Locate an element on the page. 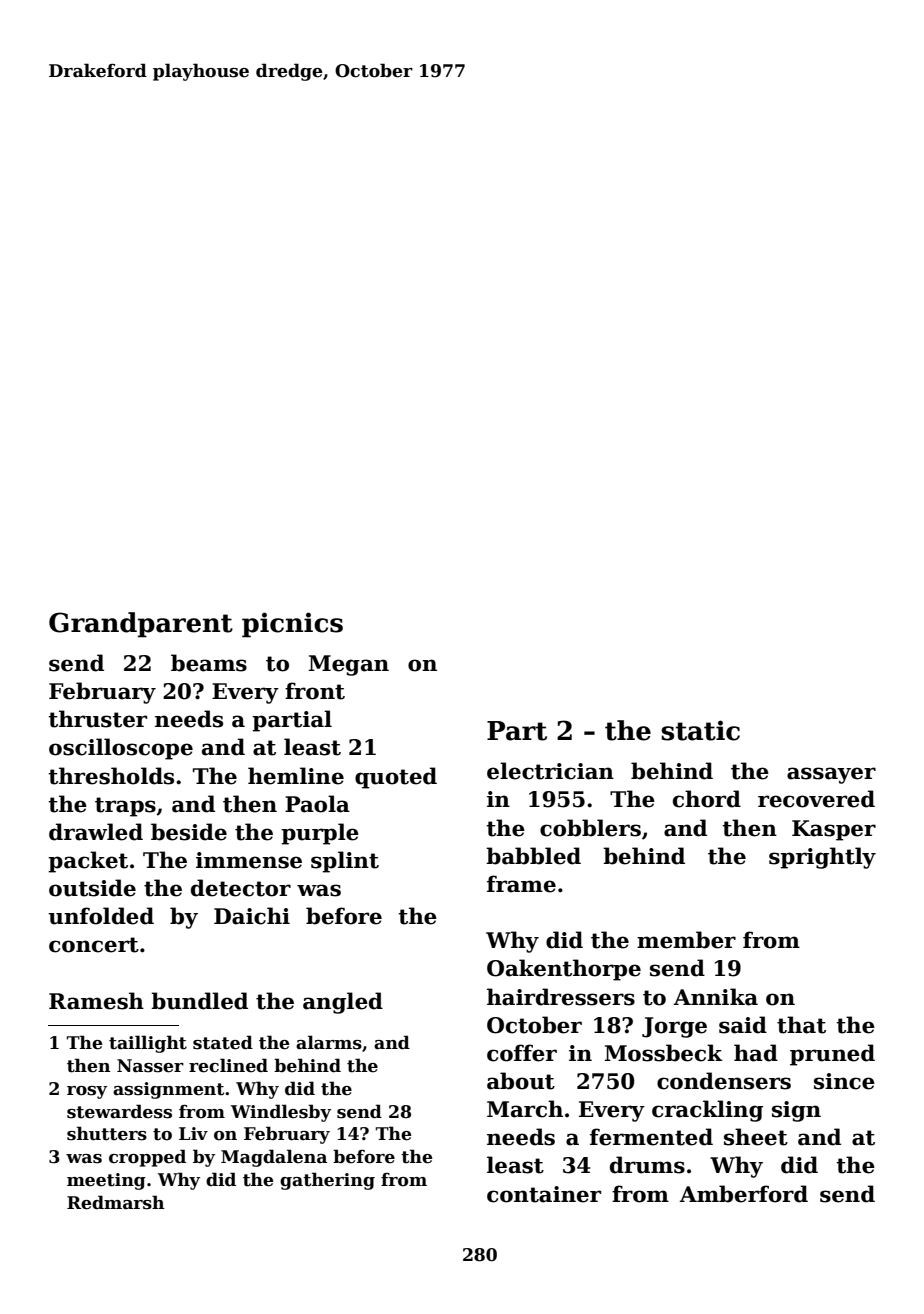  Redmarsh is located at coordinates (116, 1202).
